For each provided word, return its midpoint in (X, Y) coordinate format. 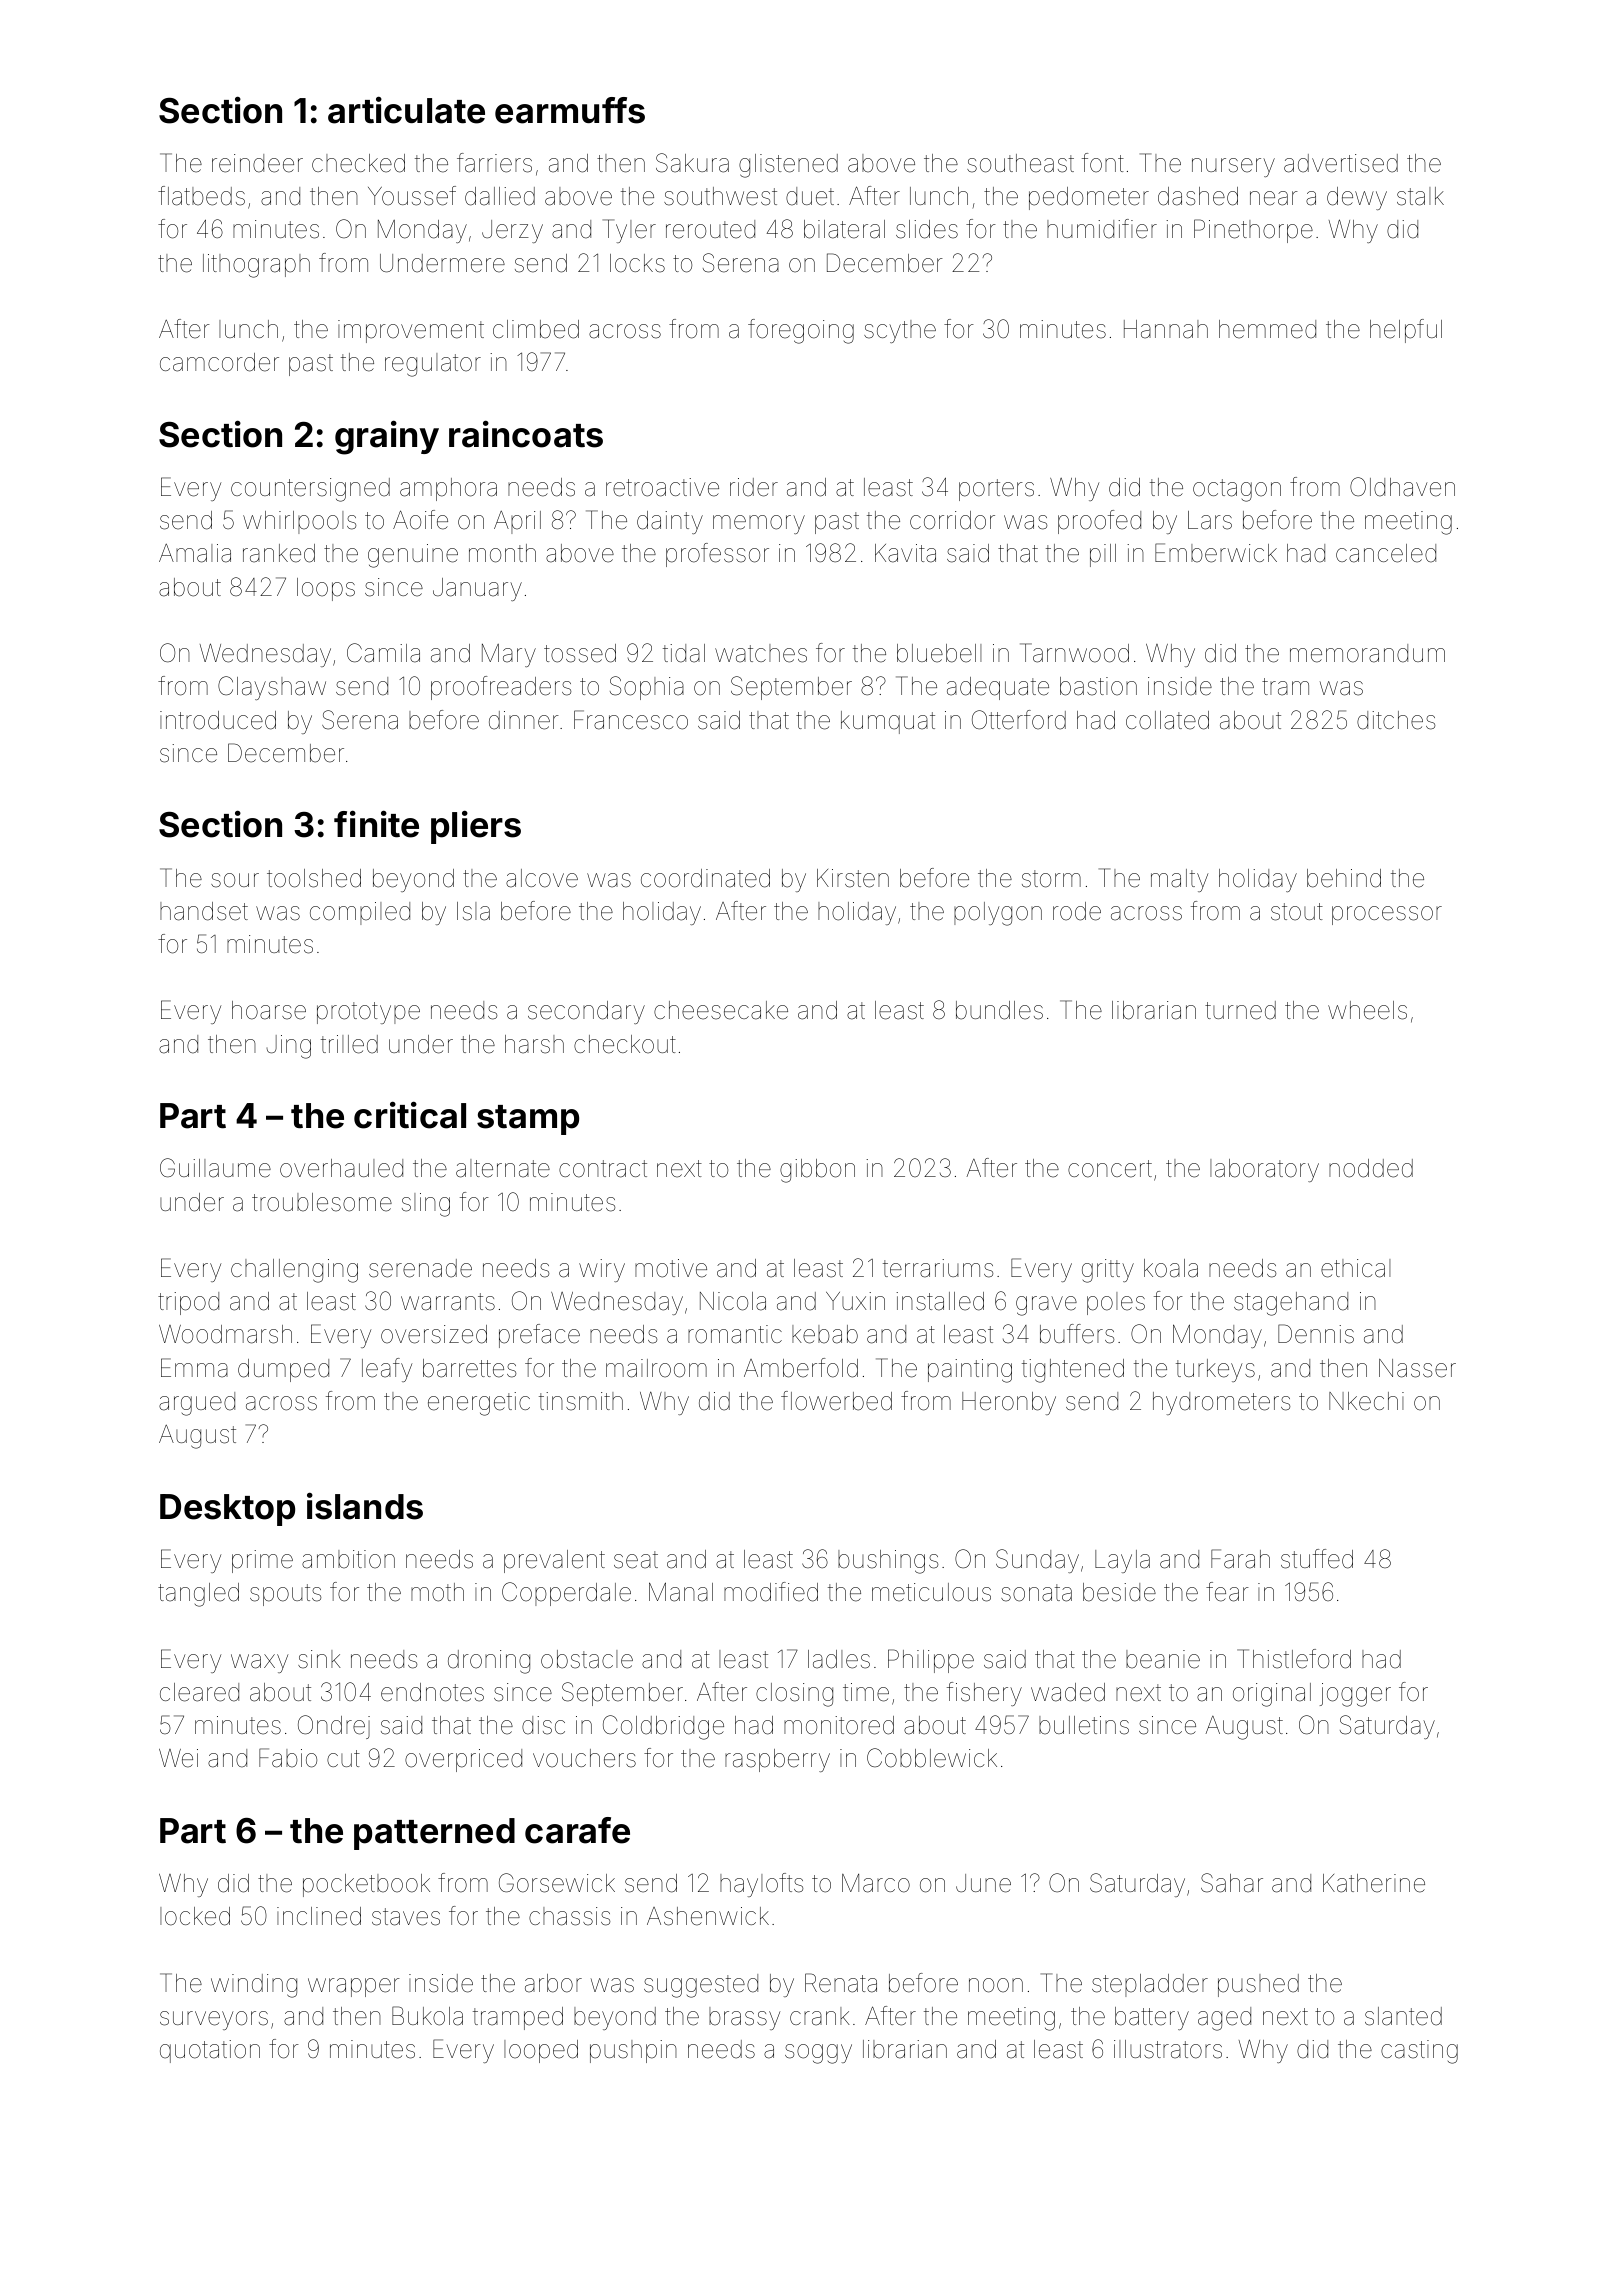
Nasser (1417, 1368)
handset (204, 911)
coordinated (705, 878)
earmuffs (570, 110)
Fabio (288, 1758)
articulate (406, 110)
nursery (1233, 167)
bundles (999, 1010)
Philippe (931, 1661)
